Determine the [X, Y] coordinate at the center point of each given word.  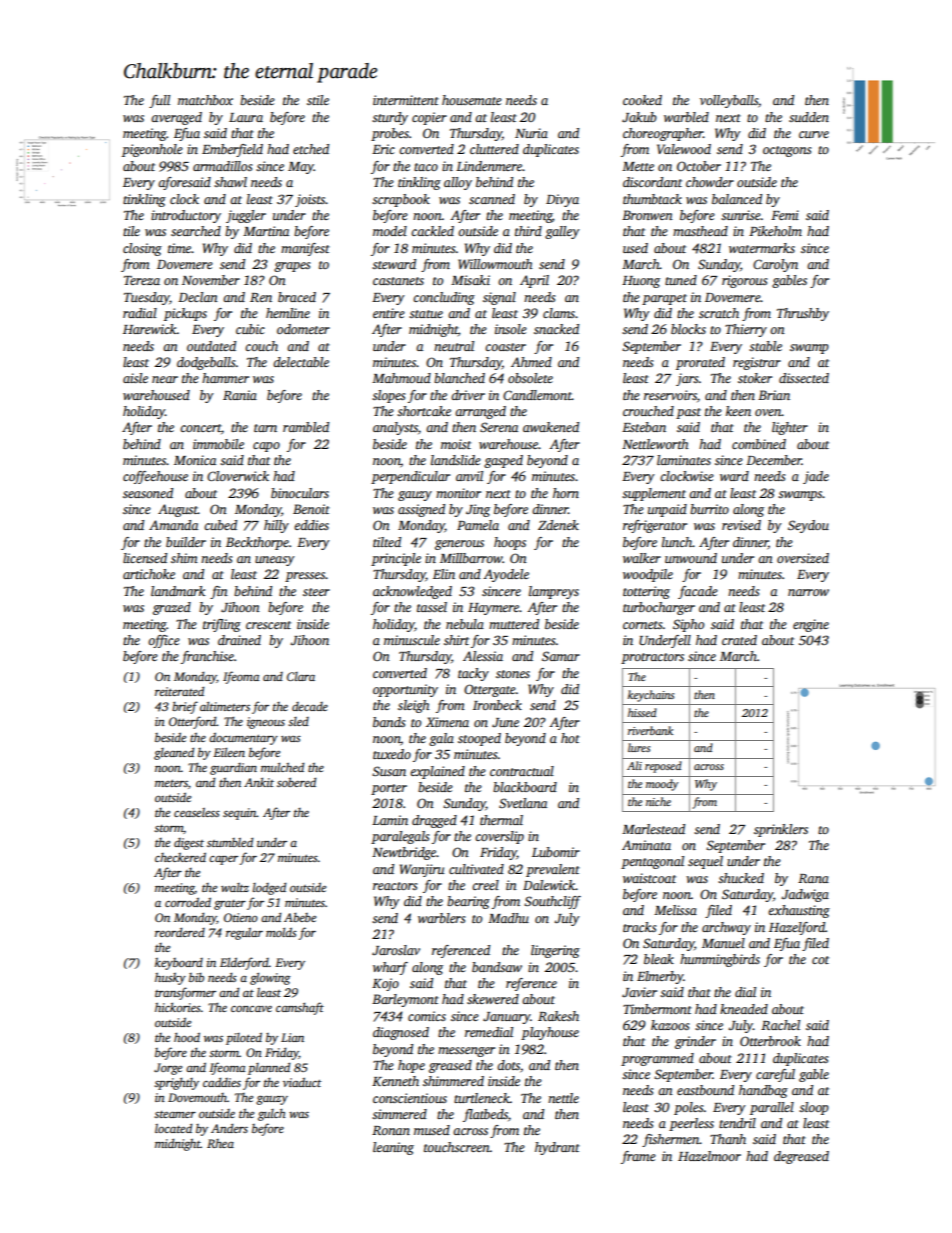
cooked [642, 100]
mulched [282, 767]
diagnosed [401, 1033]
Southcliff [552, 902]
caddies [222, 1082]
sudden [809, 117]
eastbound [705, 1090]
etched [311, 149]
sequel [705, 862]
